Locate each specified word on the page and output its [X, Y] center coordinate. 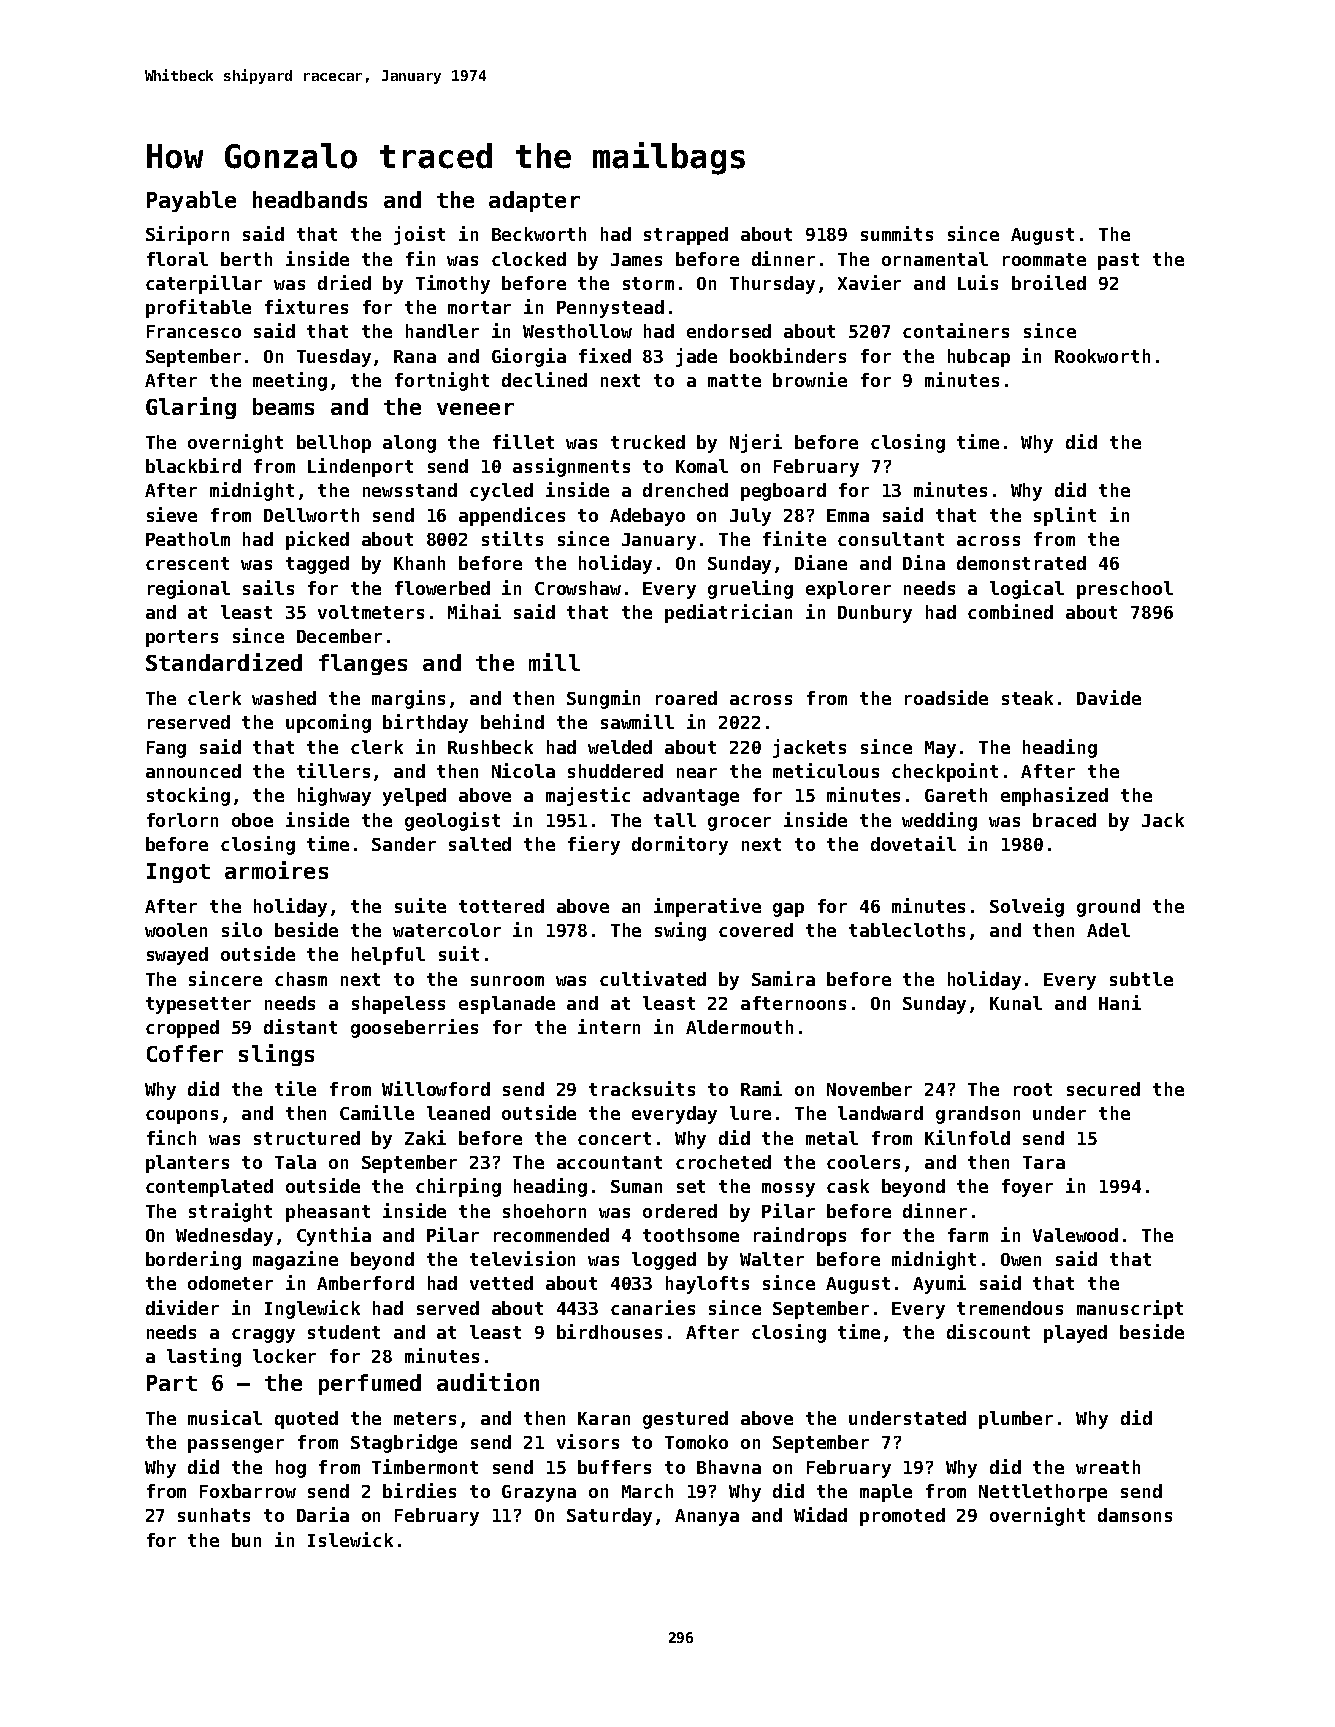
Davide [1109, 697]
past [1118, 261]
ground [1108, 908]
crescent [187, 563]
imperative [707, 907]
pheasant [328, 1213]
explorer [848, 590]
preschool [1125, 590]
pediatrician [728, 613]
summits [897, 233]
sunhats [214, 1515]
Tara [1044, 1162]
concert [614, 1138]
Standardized [224, 662]
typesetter [198, 1005]
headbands [310, 199]
